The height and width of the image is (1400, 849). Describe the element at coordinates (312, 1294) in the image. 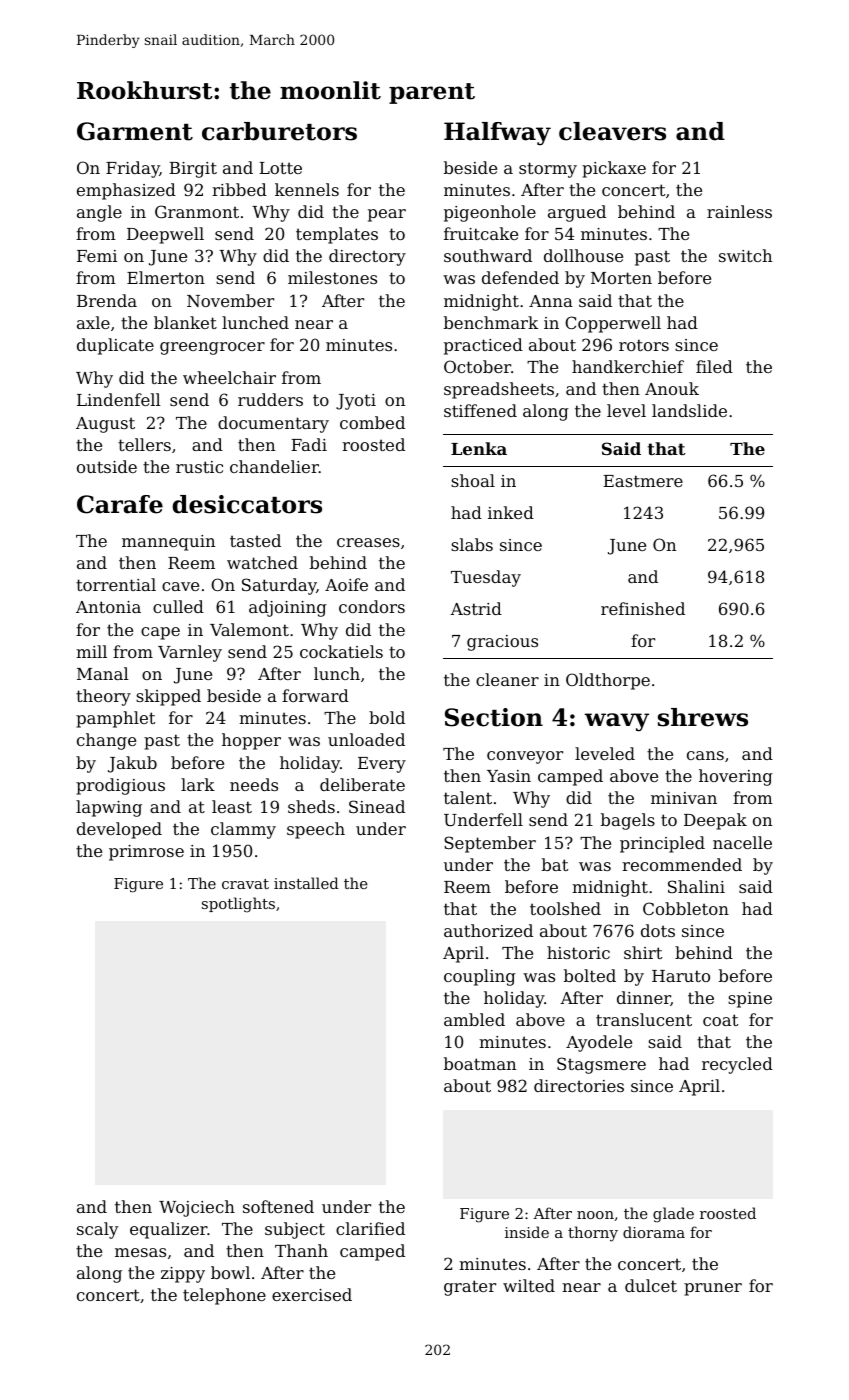

I see `exercised` at that location.
